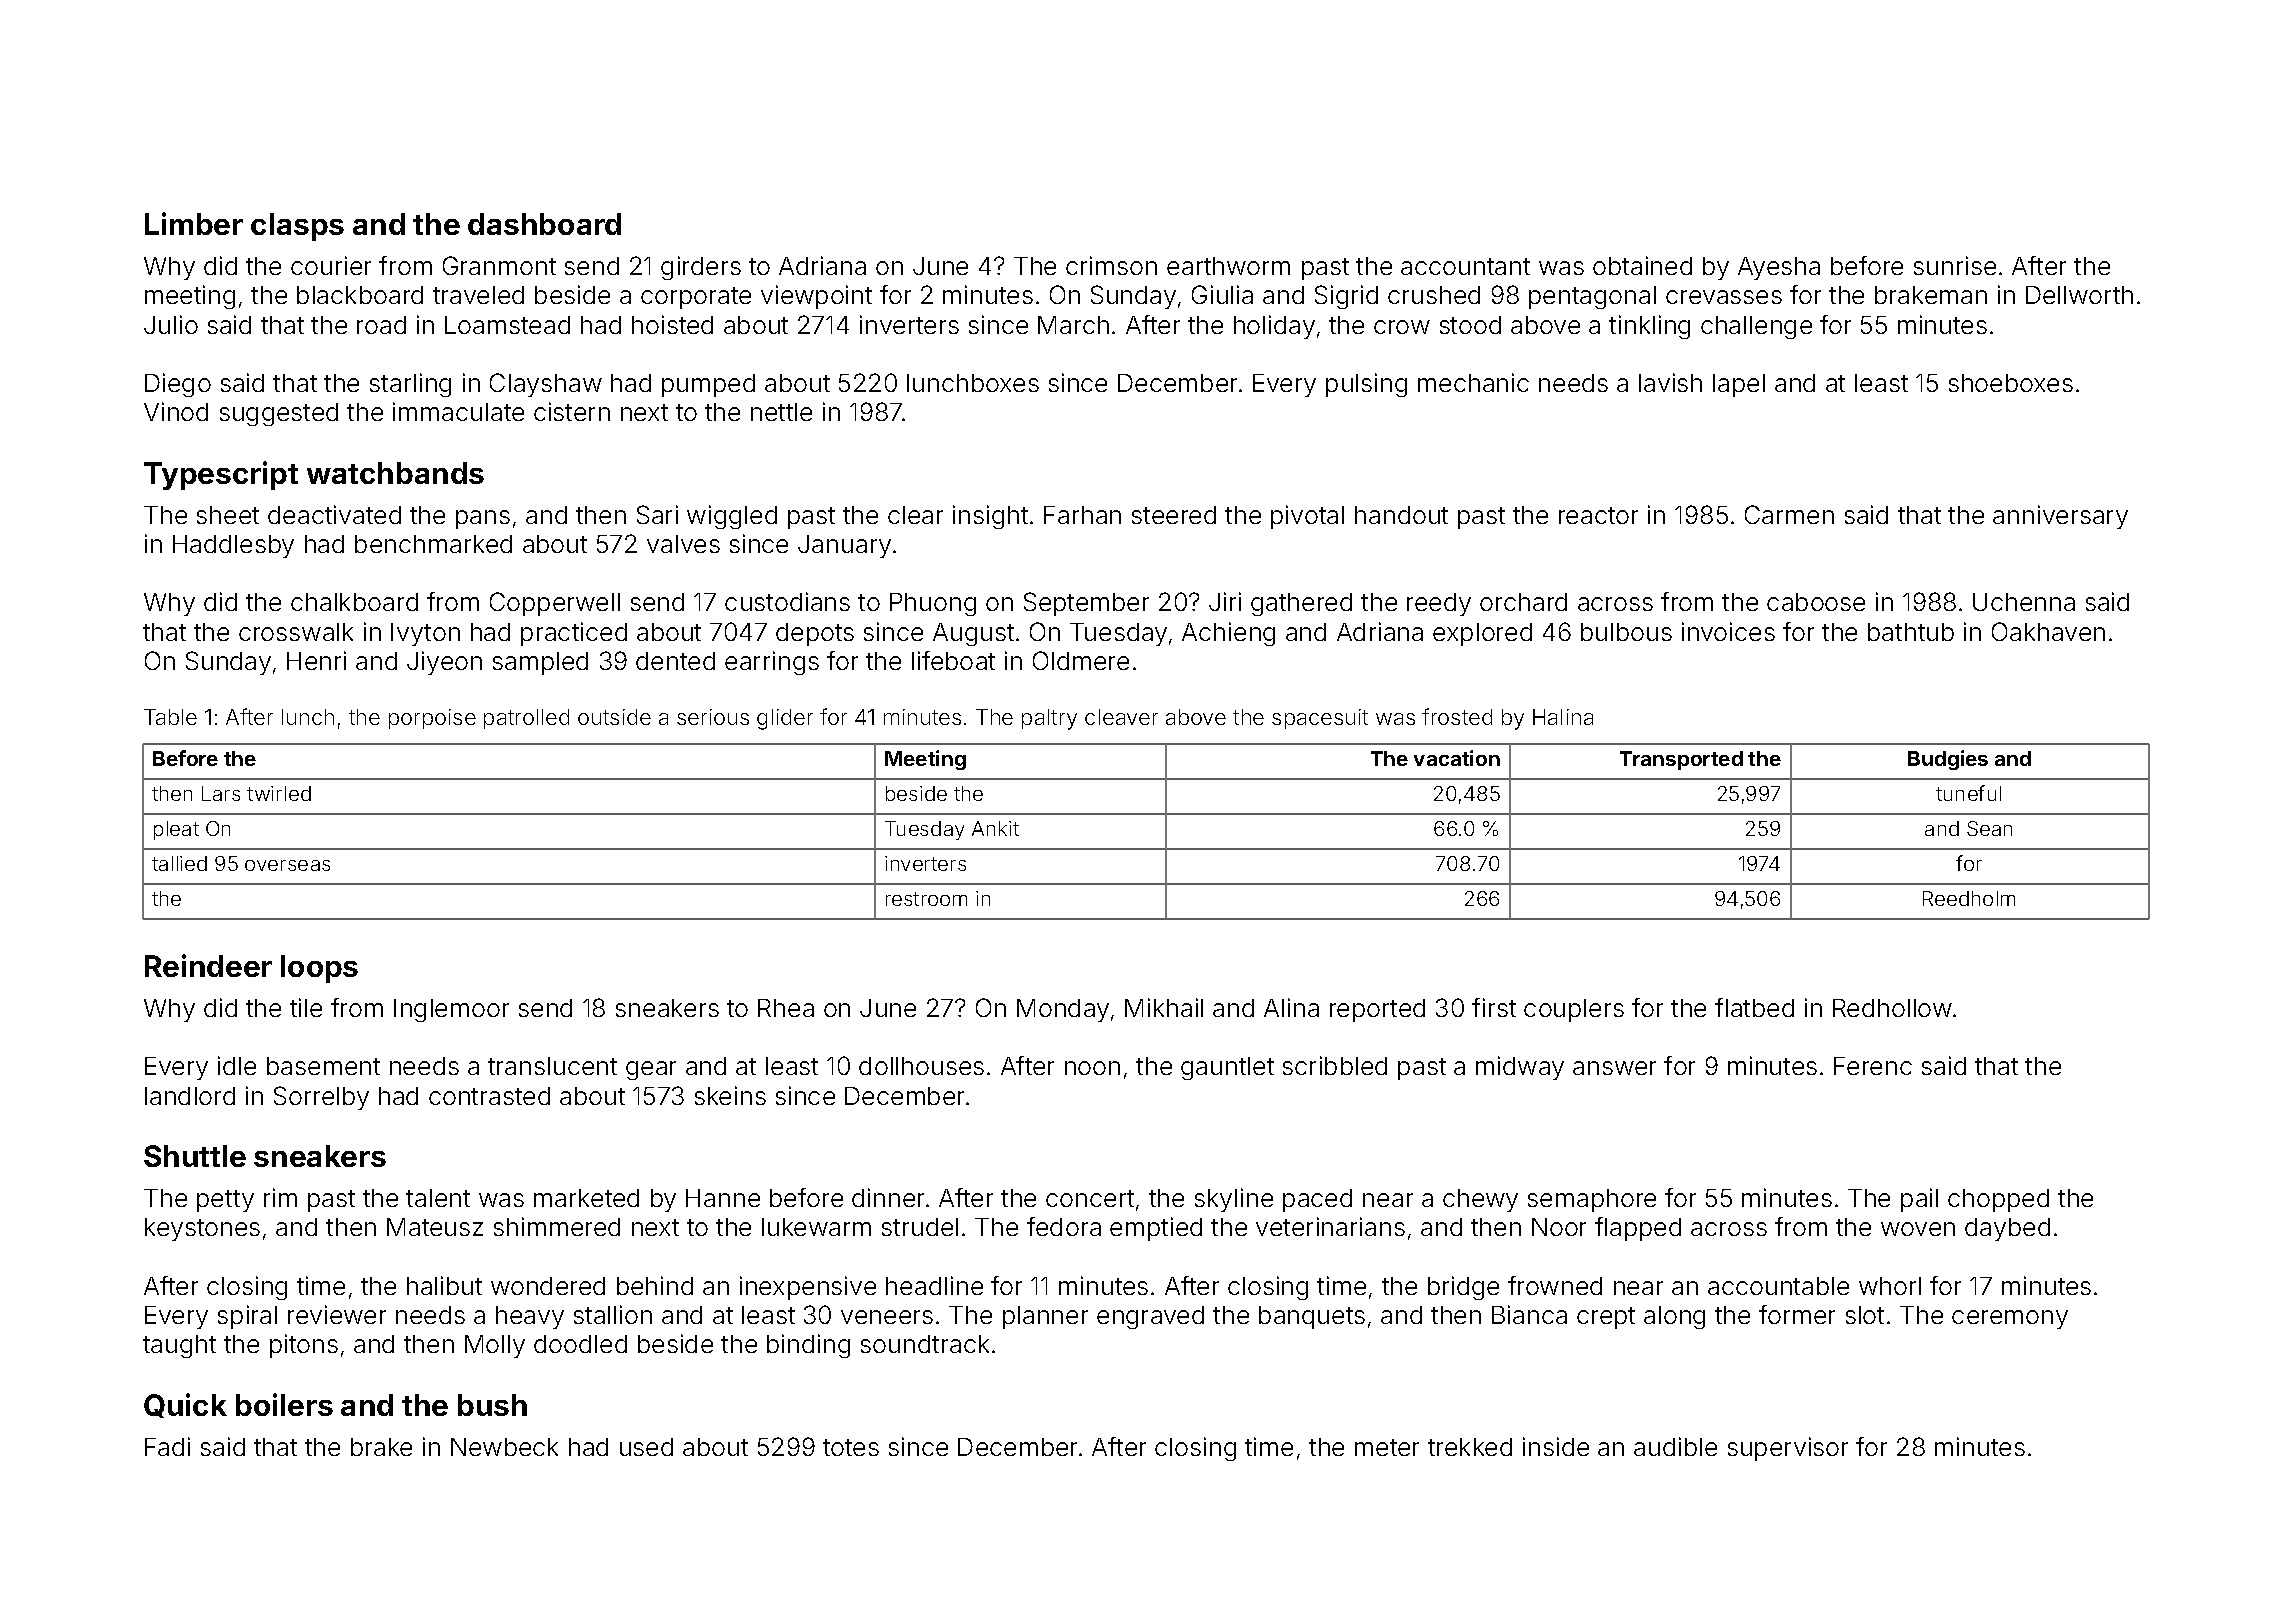 This screenshot has height=1620, width=2292. Describe the element at coordinates (507, 325) in the screenshot. I see `Loamstead` at that location.
